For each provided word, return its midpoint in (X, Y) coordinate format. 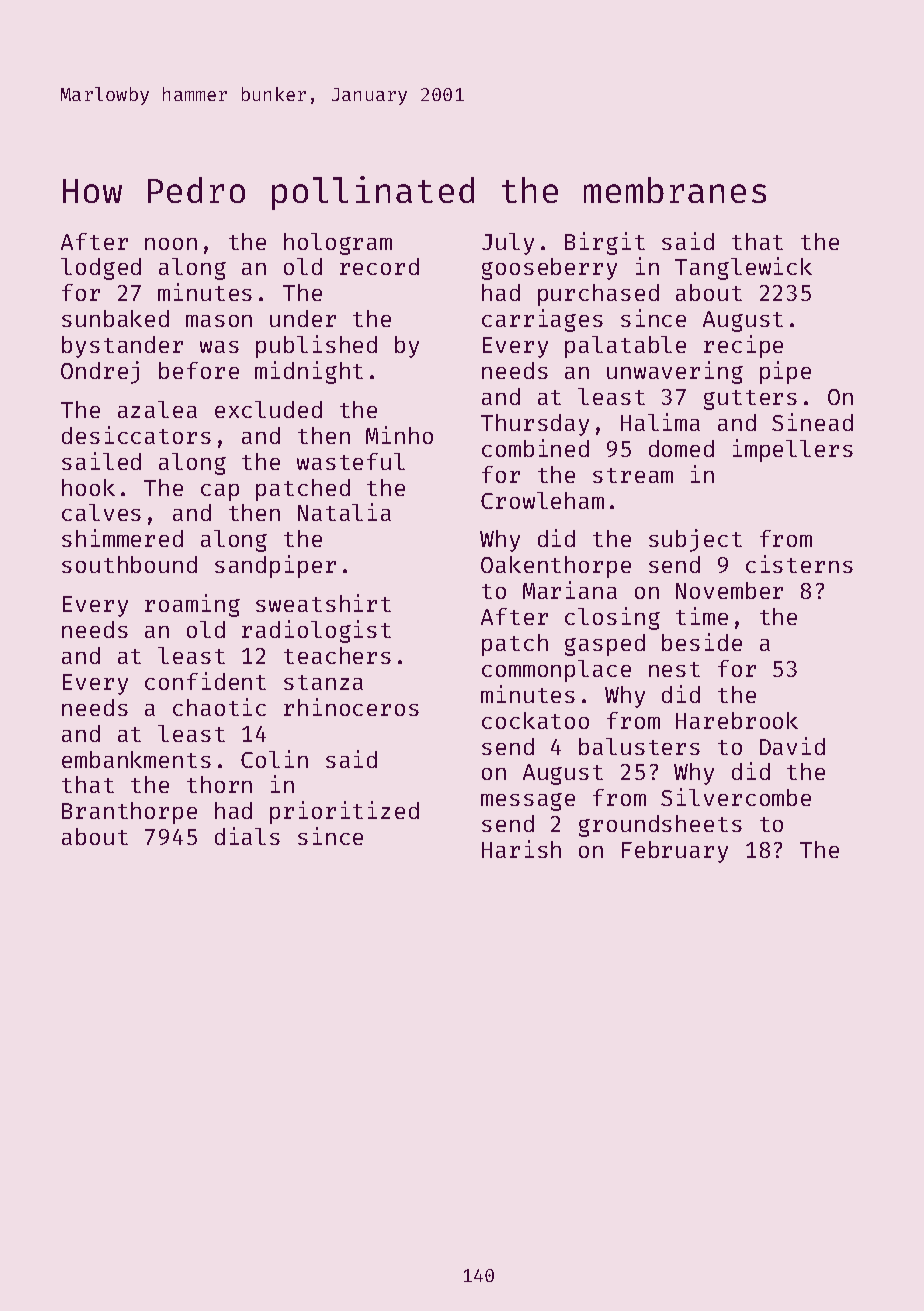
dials (247, 836)
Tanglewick (743, 268)
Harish (521, 849)
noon (171, 244)
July (508, 244)
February (675, 852)
